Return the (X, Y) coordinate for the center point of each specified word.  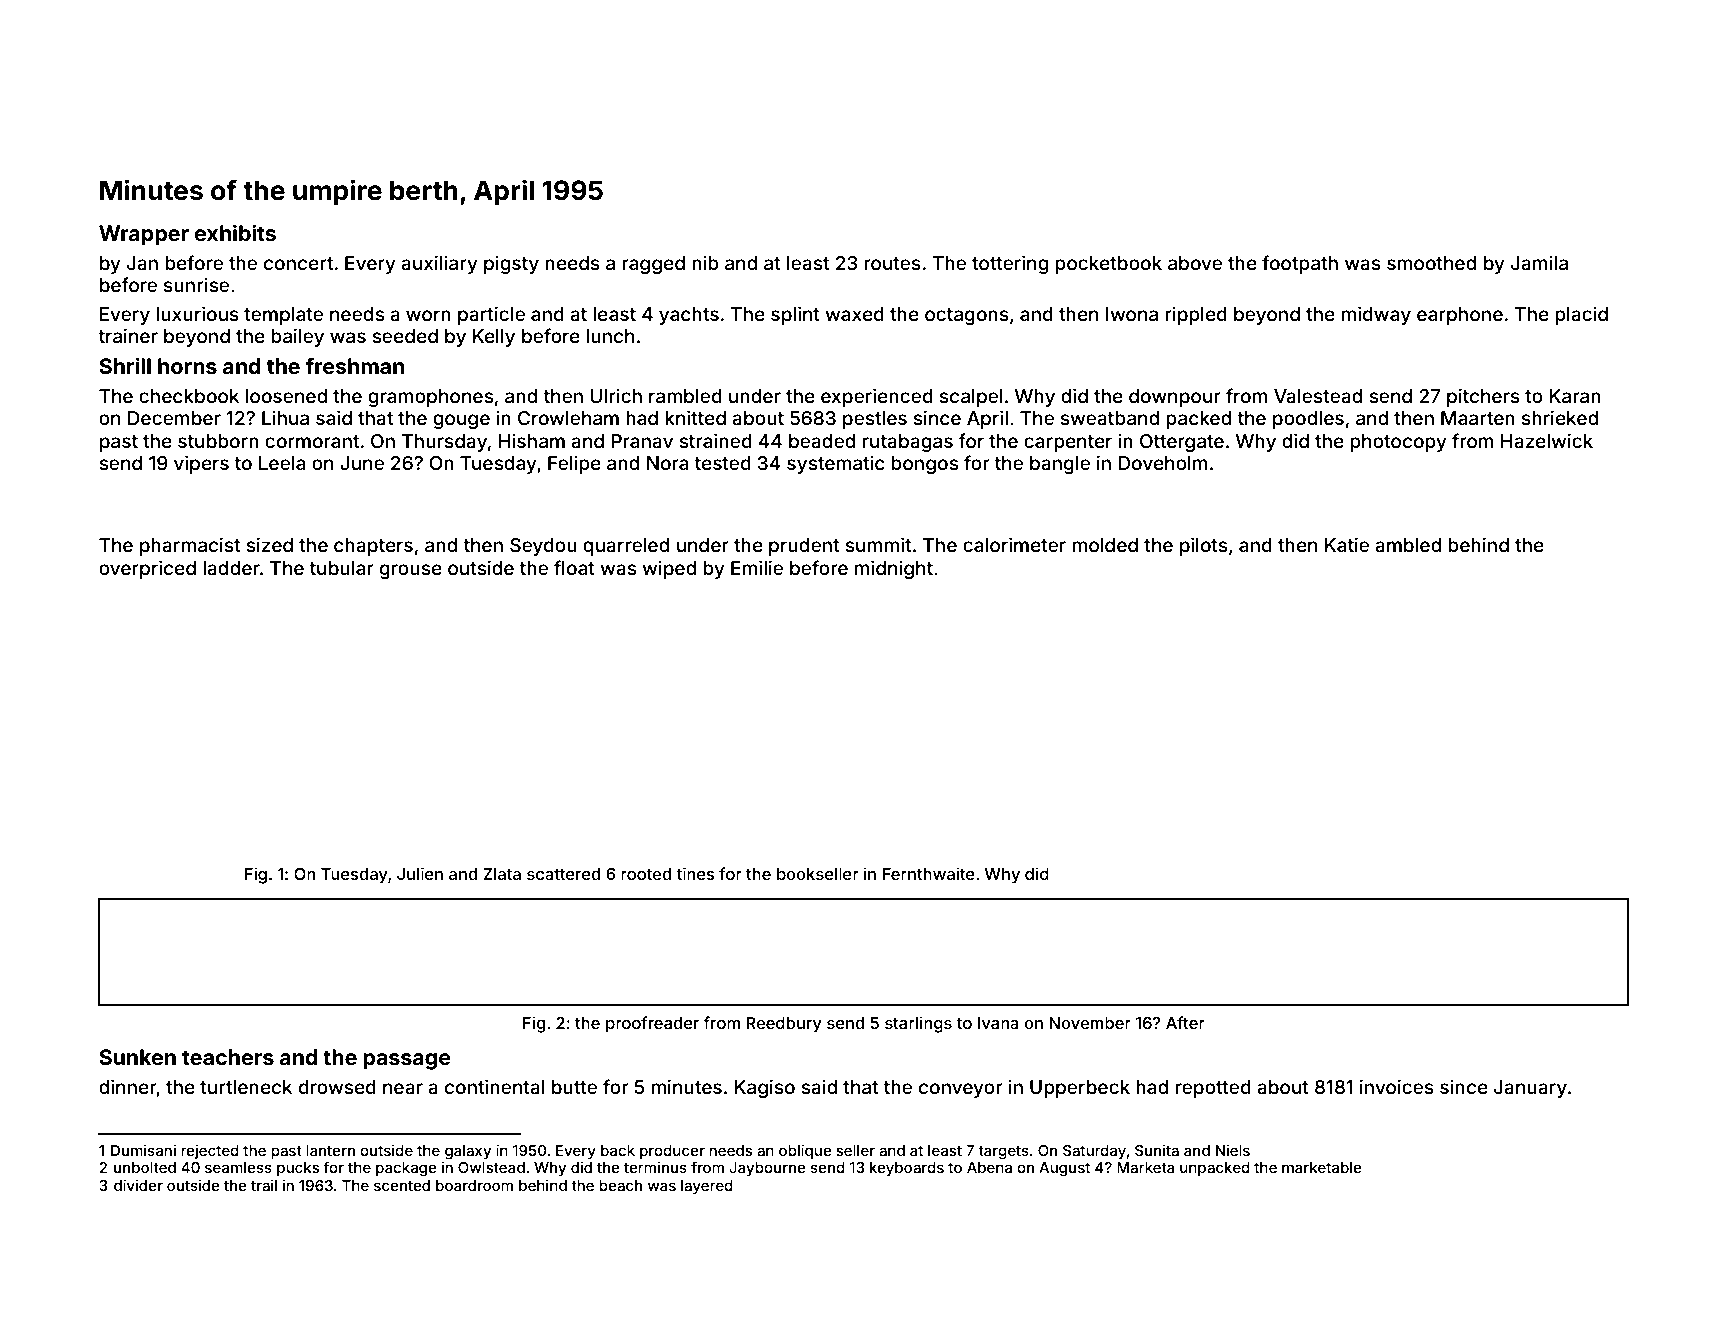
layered (707, 1187)
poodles (1308, 420)
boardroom (474, 1185)
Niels (1233, 1150)
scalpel (971, 398)
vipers (201, 464)
